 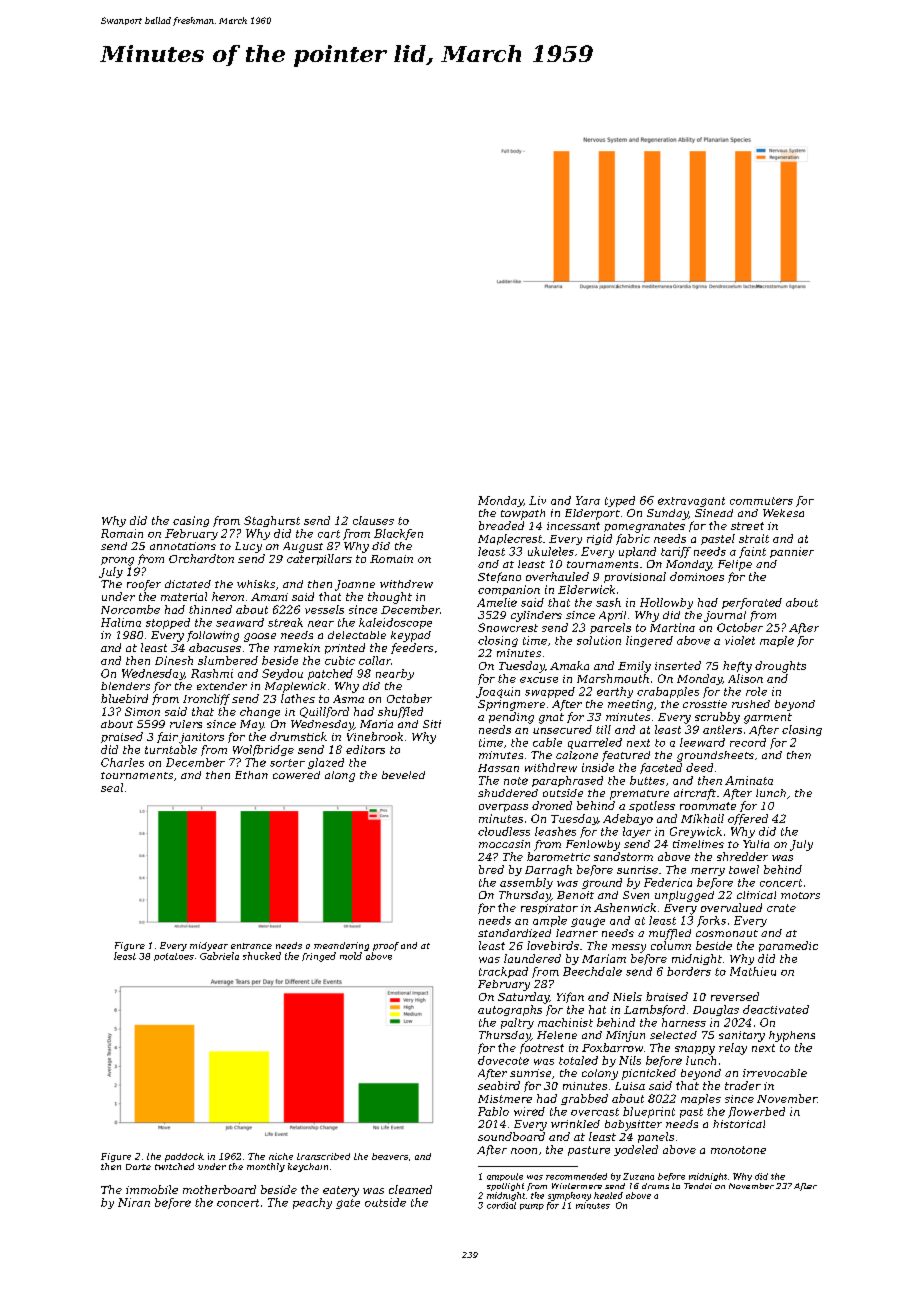 What do you see at coordinates (125, 686) in the screenshot?
I see `blenders` at bounding box center [125, 686].
